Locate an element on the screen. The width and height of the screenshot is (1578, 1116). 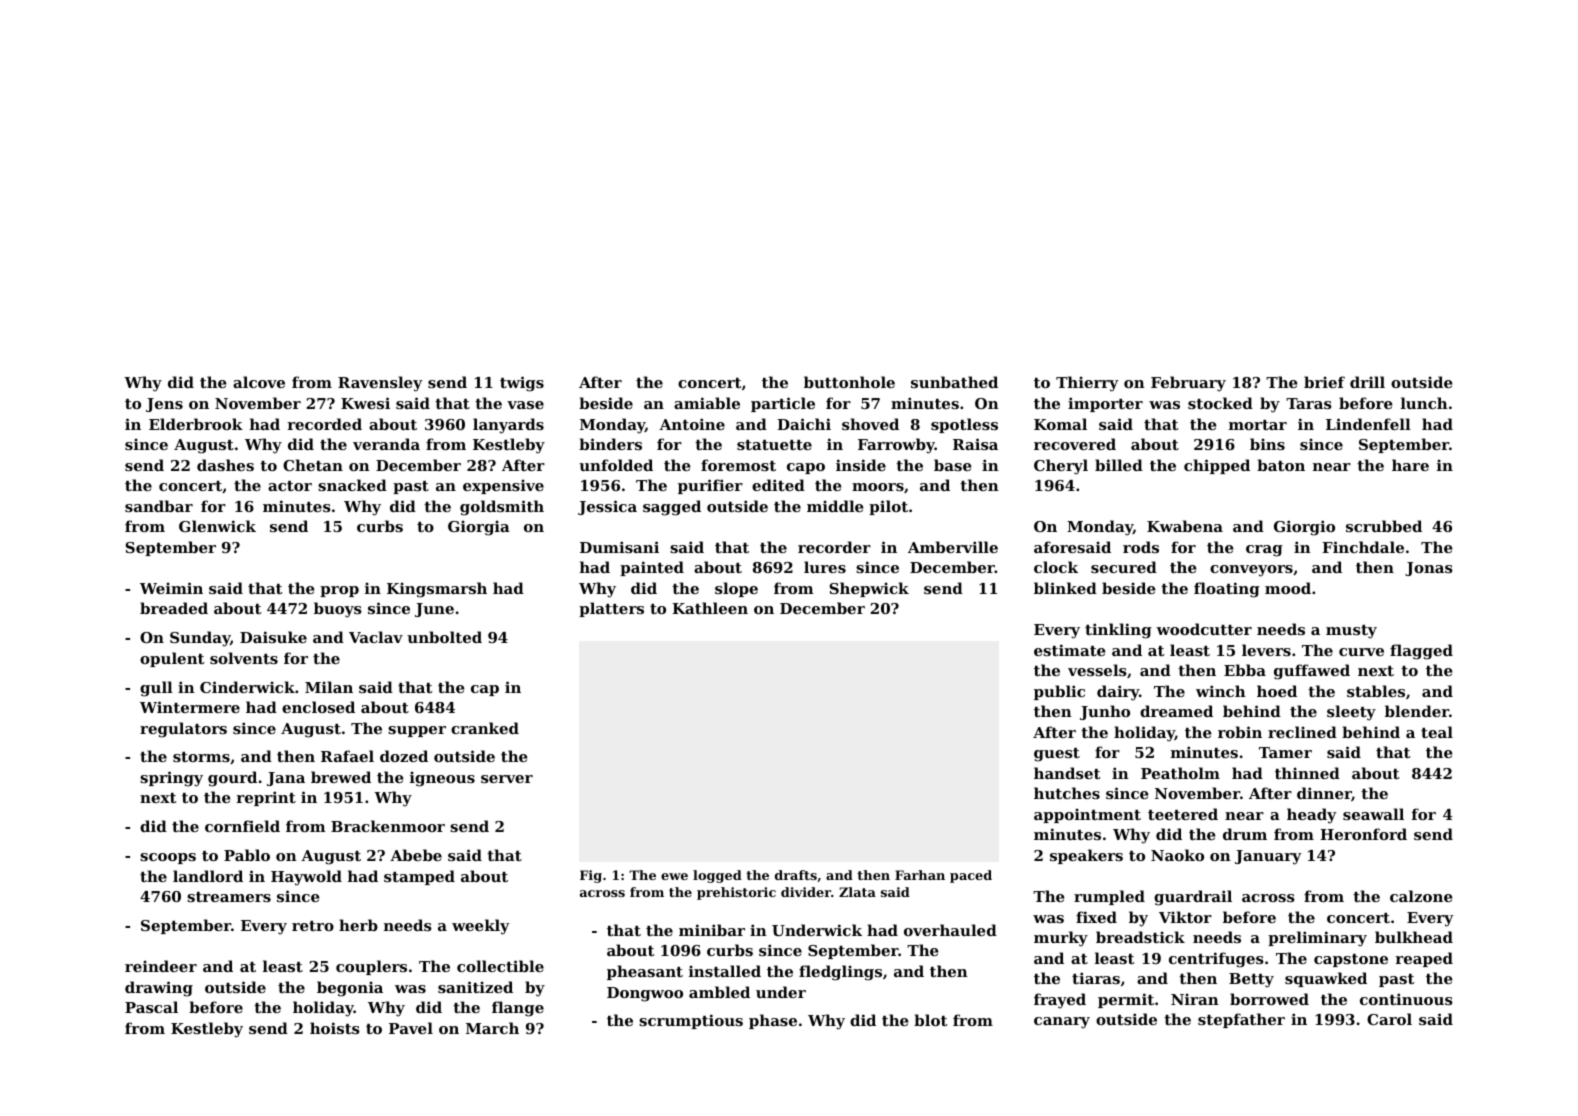
Zlata is located at coordinates (857, 892).
